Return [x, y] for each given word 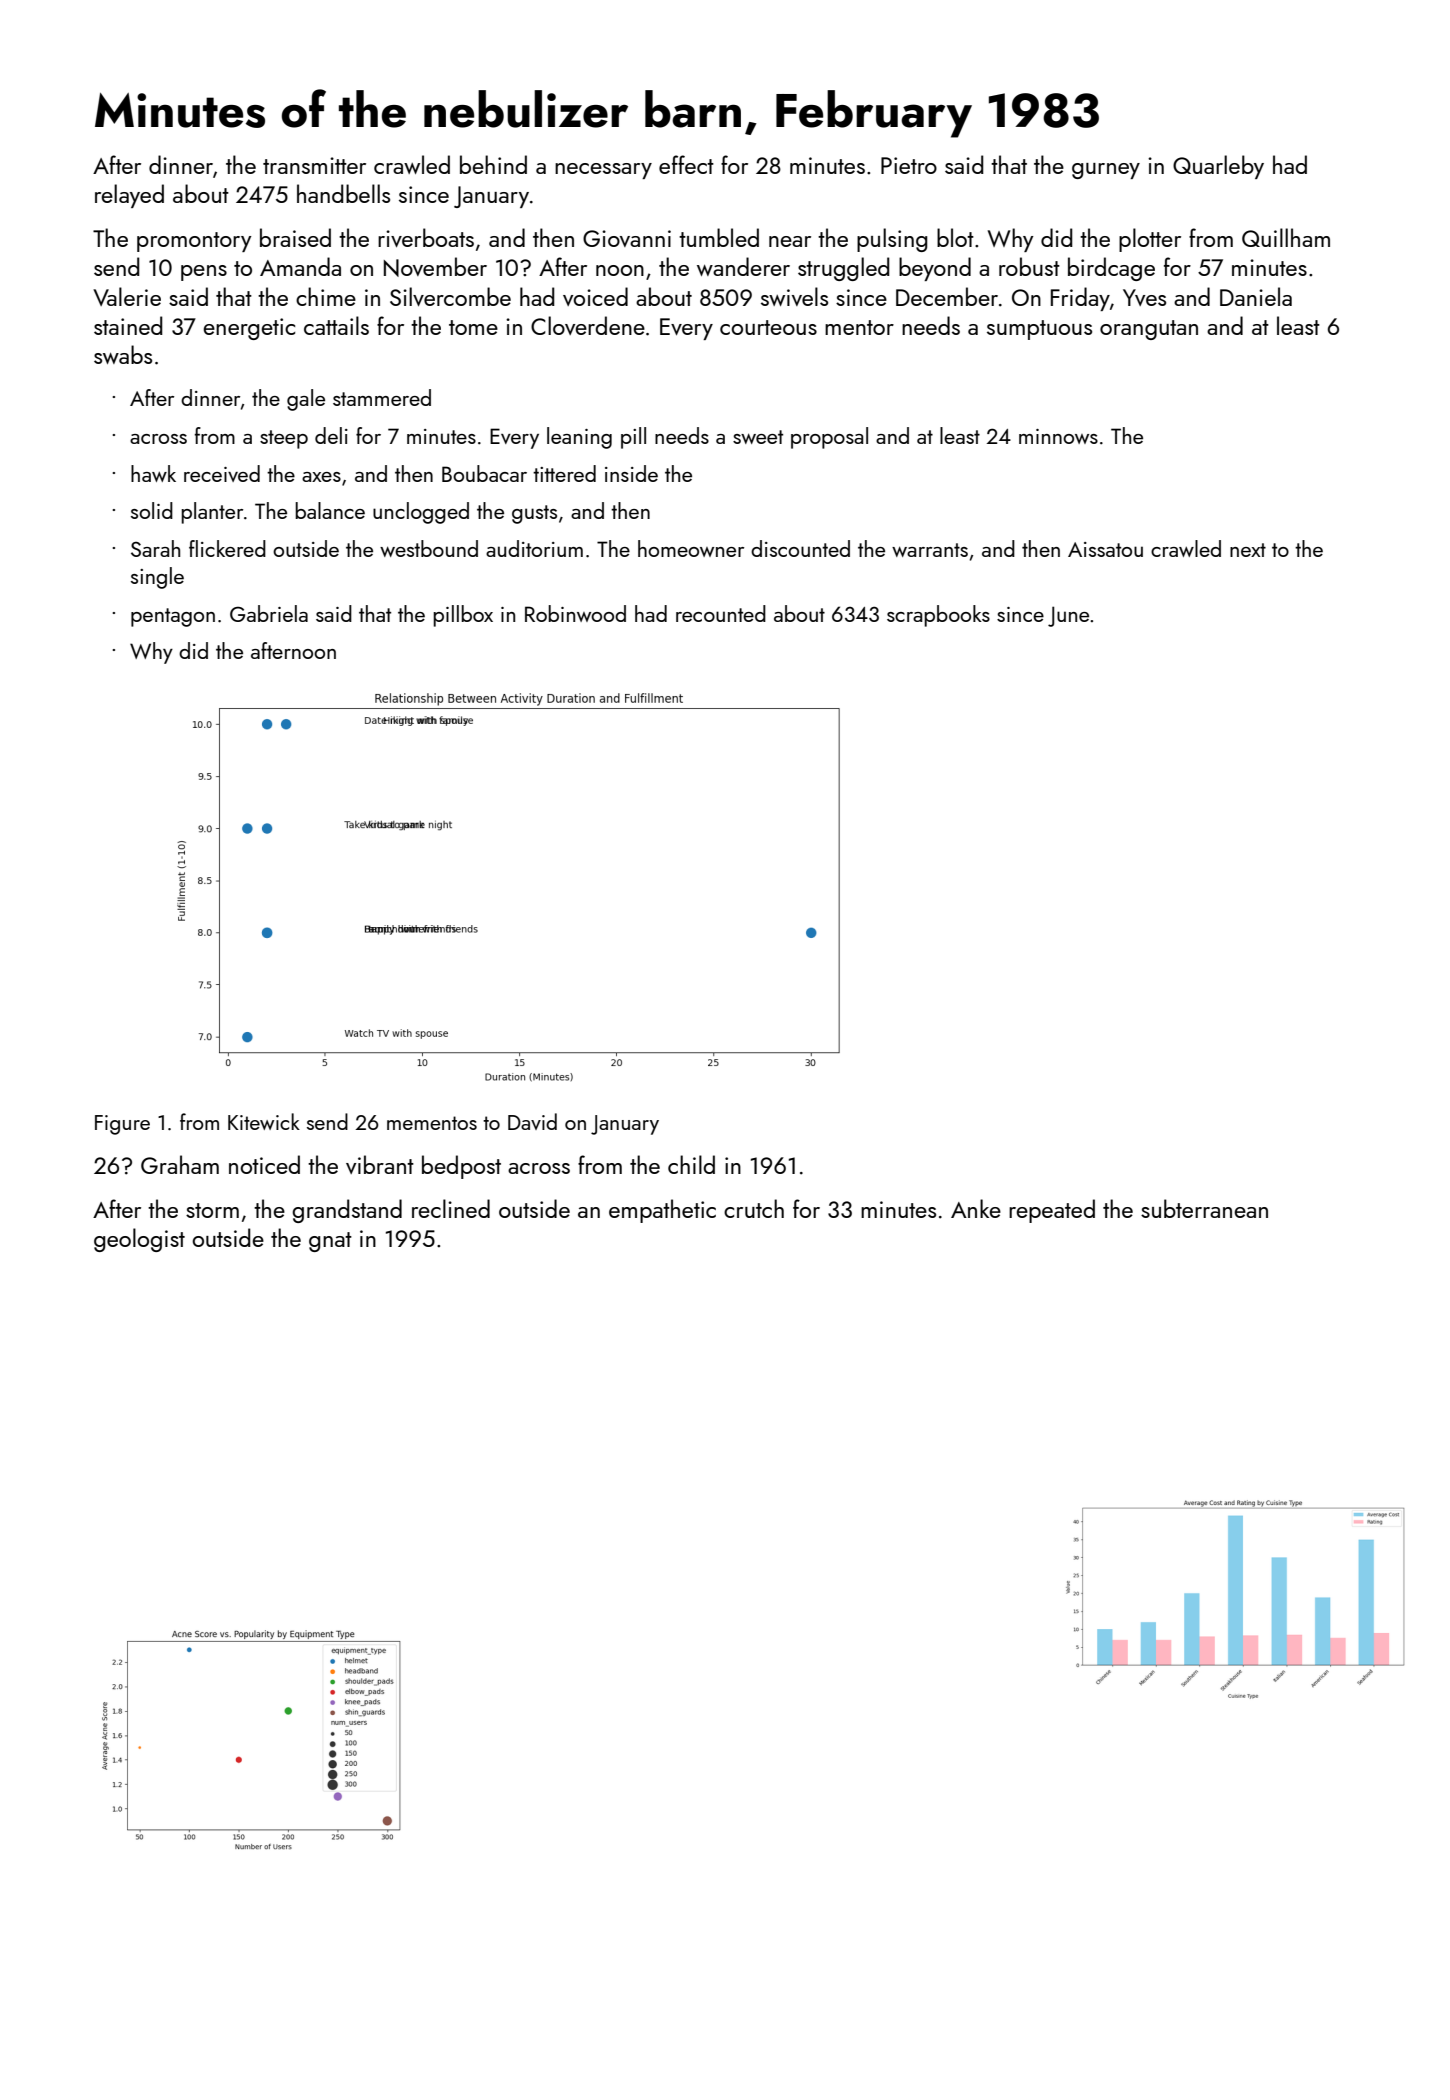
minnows [1058, 436]
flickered [227, 548]
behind [493, 164]
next [1248, 550]
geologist [139, 1240]
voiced [595, 296]
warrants [930, 550]
